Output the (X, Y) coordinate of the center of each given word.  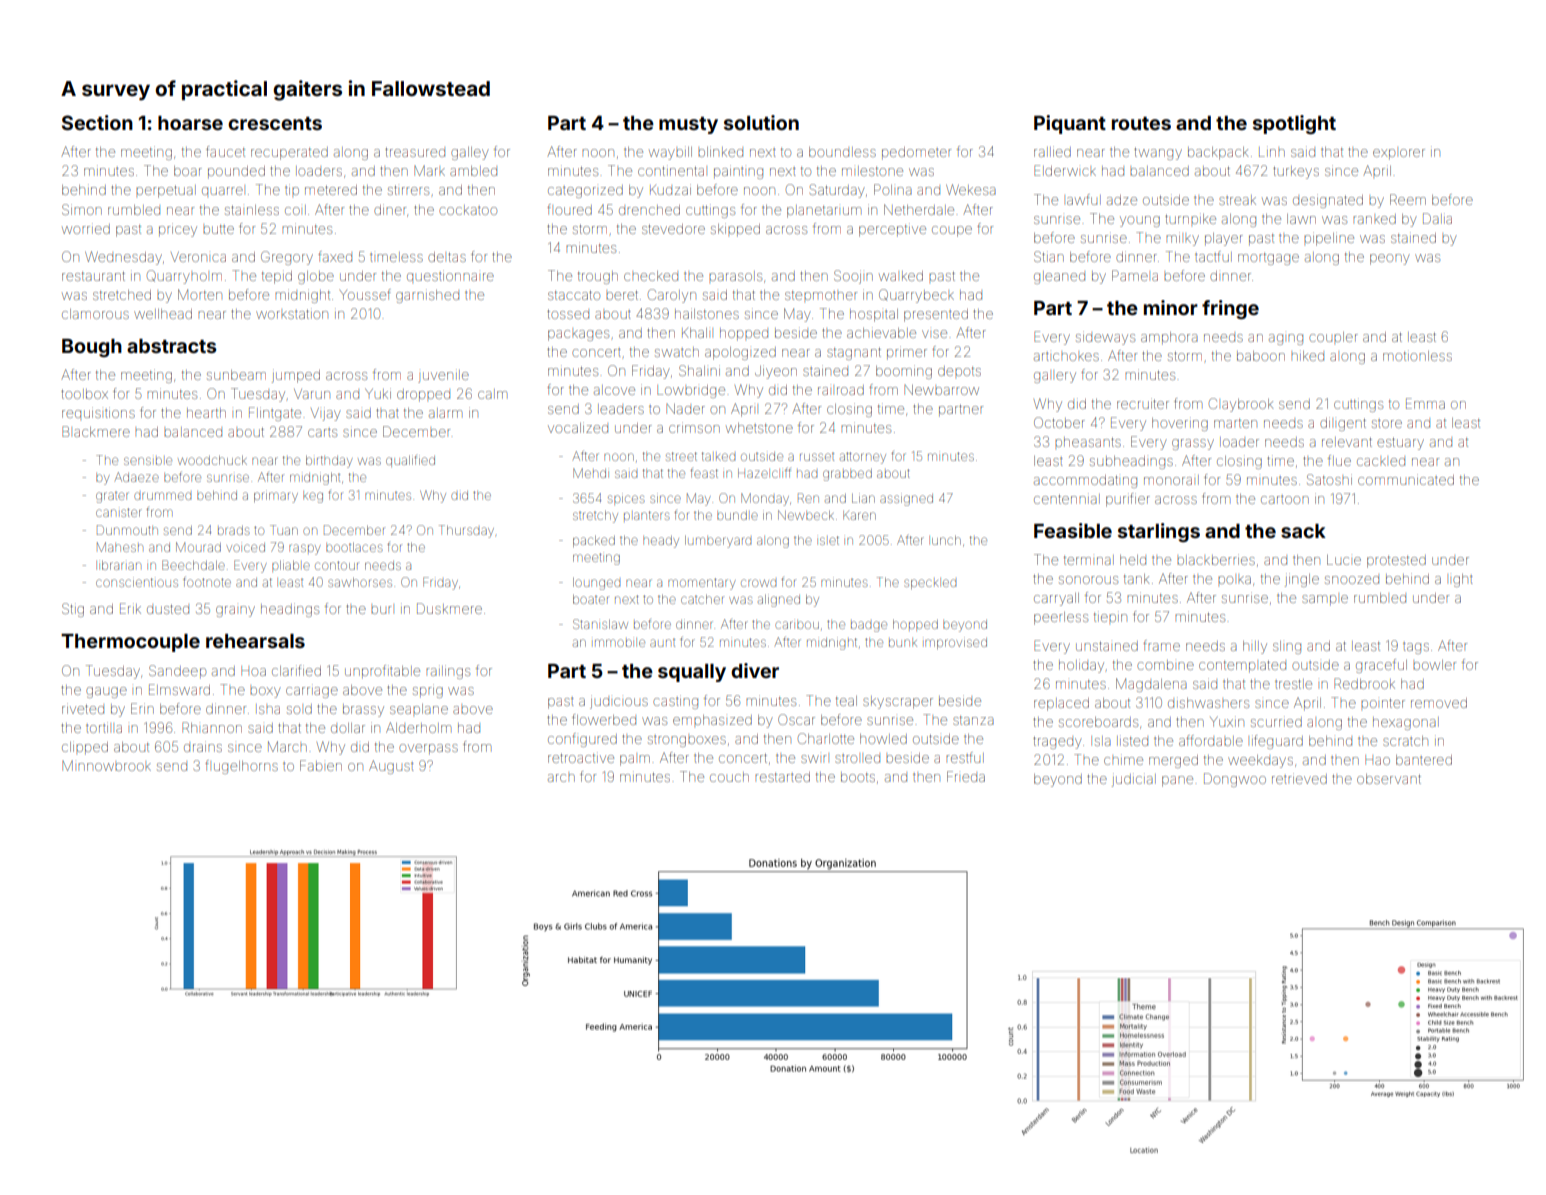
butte (218, 229)
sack (1303, 531)
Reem (1408, 199)
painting (738, 173)
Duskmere (449, 608)
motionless (1417, 356)
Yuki (378, 394)
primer (907, 354)
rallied (1052, 152)
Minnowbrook (106, 765)
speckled (930, 584)
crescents (275, 123)
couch (729, 777)
